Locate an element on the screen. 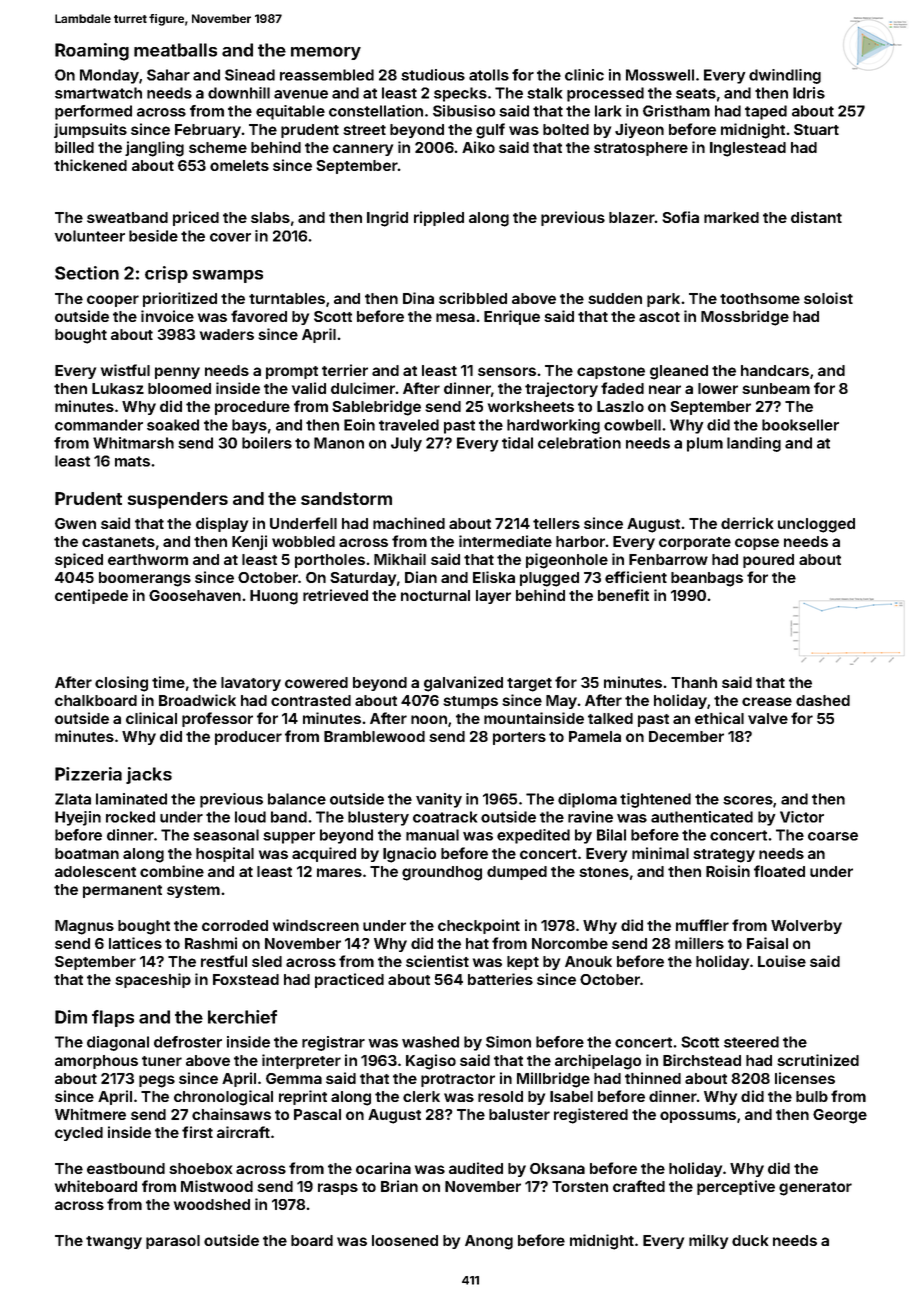 The image size is (924, 1308). vanity is located at coordinates (439, 800).
